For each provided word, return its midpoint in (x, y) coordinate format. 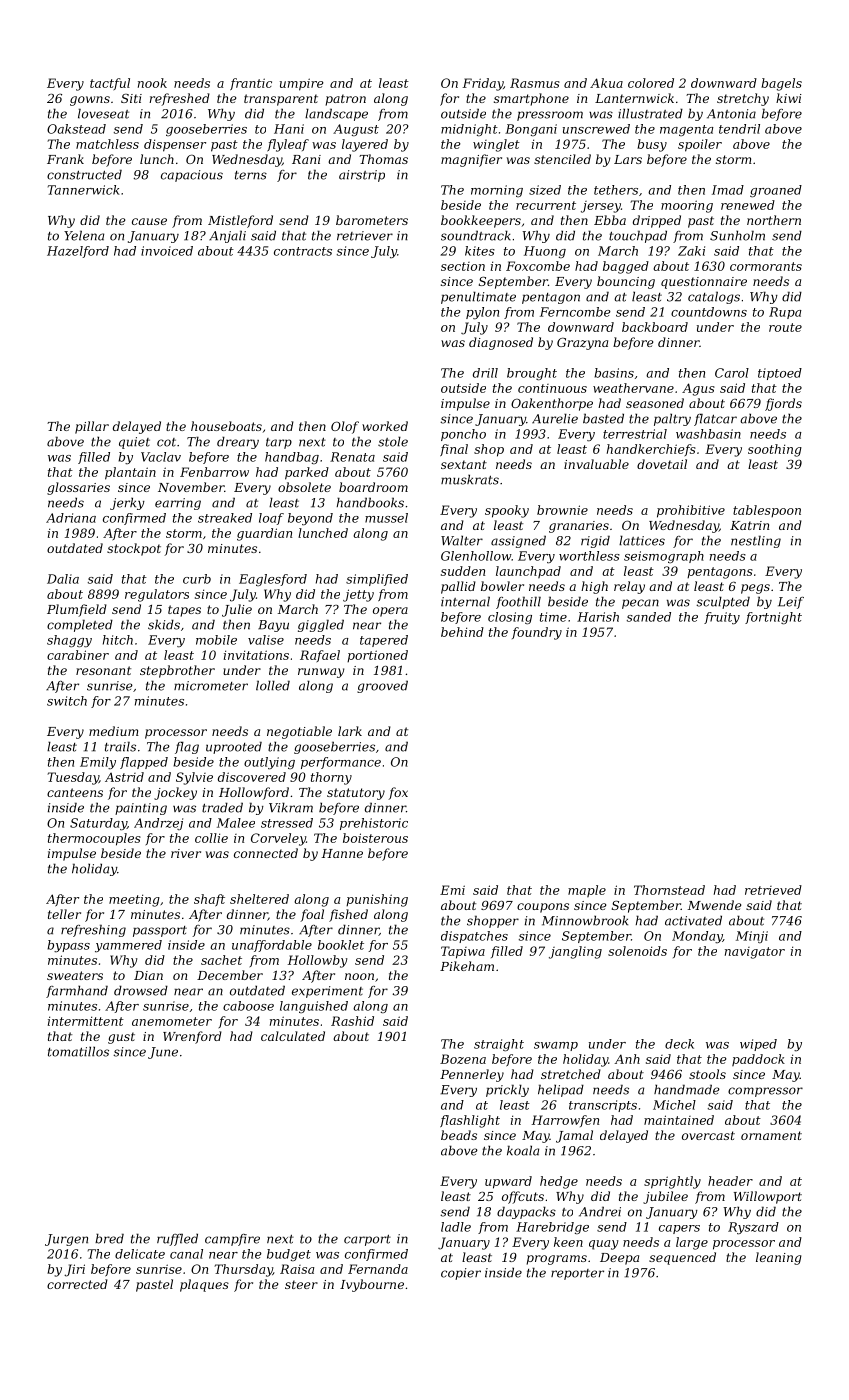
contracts (303, 251)
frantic (251, 84)
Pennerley (472, 1075)
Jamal (574, 1136)
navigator (755, 953)
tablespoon (767, 511)
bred (109, 1238)
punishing (377, 900)
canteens (75, 792)
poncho (463, 435)
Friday (483, 84)
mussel (386, 518)
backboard (655, 327)
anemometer (172, 1021)
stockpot (134, 549)
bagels (781, 84)
